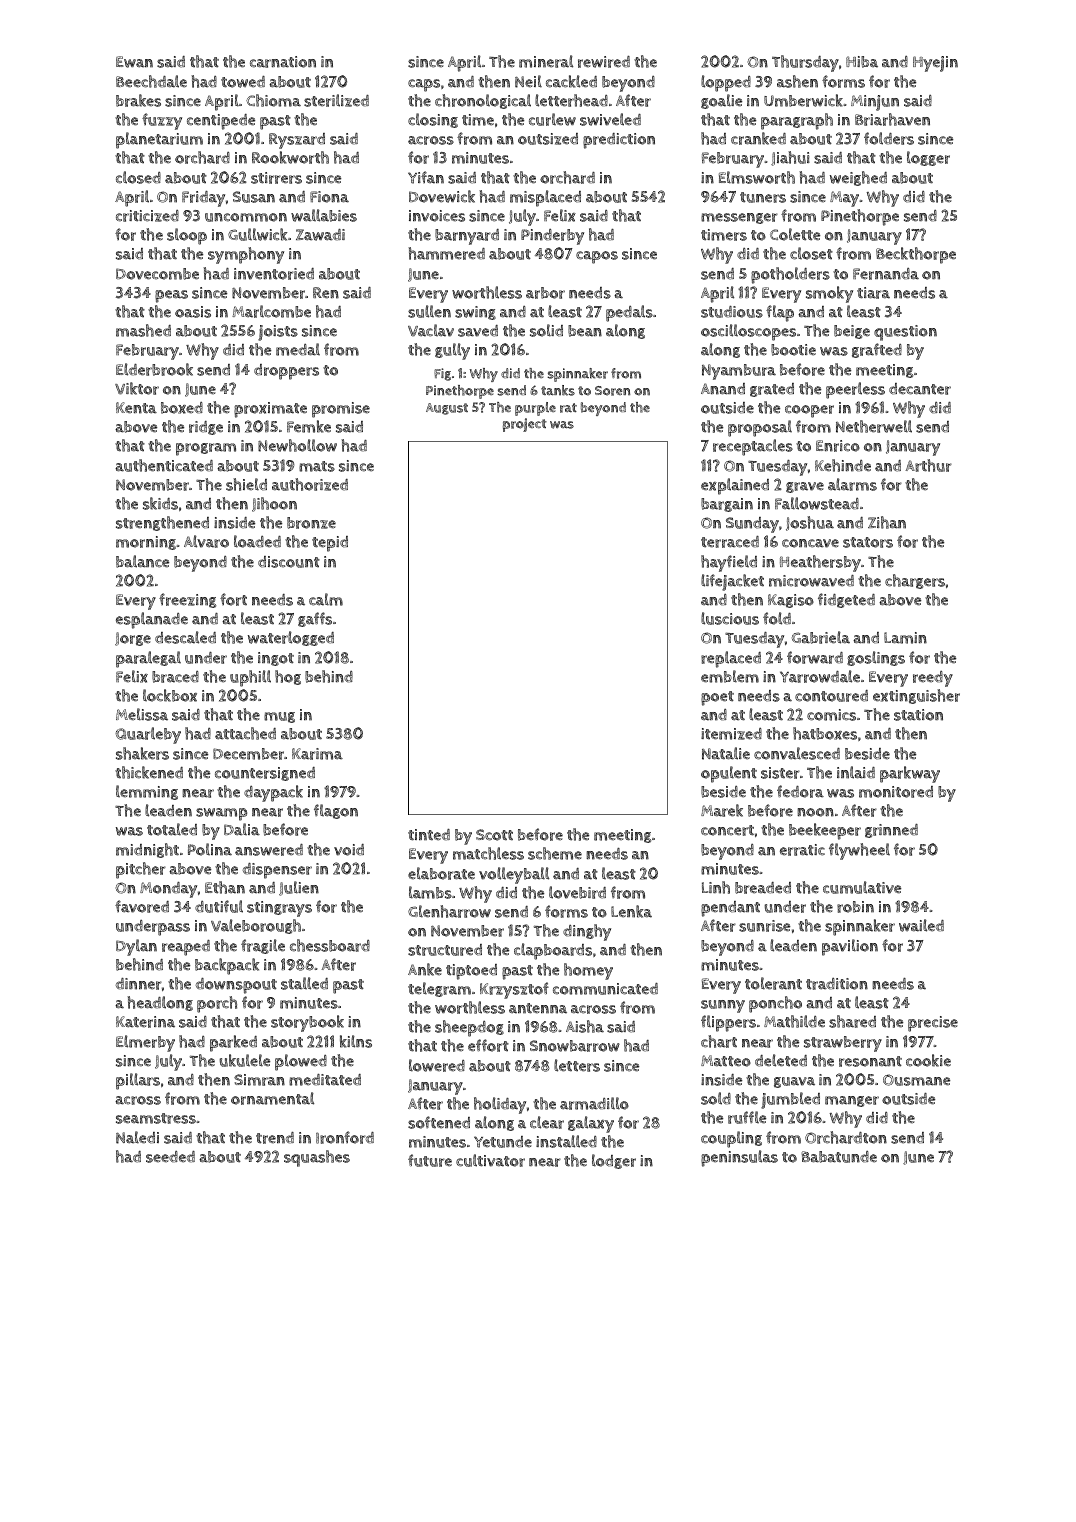 The image size is (1076, 1522). Describe the element at coordinates (887, 522) in the screenshot. I see `Zihan` at that location.
